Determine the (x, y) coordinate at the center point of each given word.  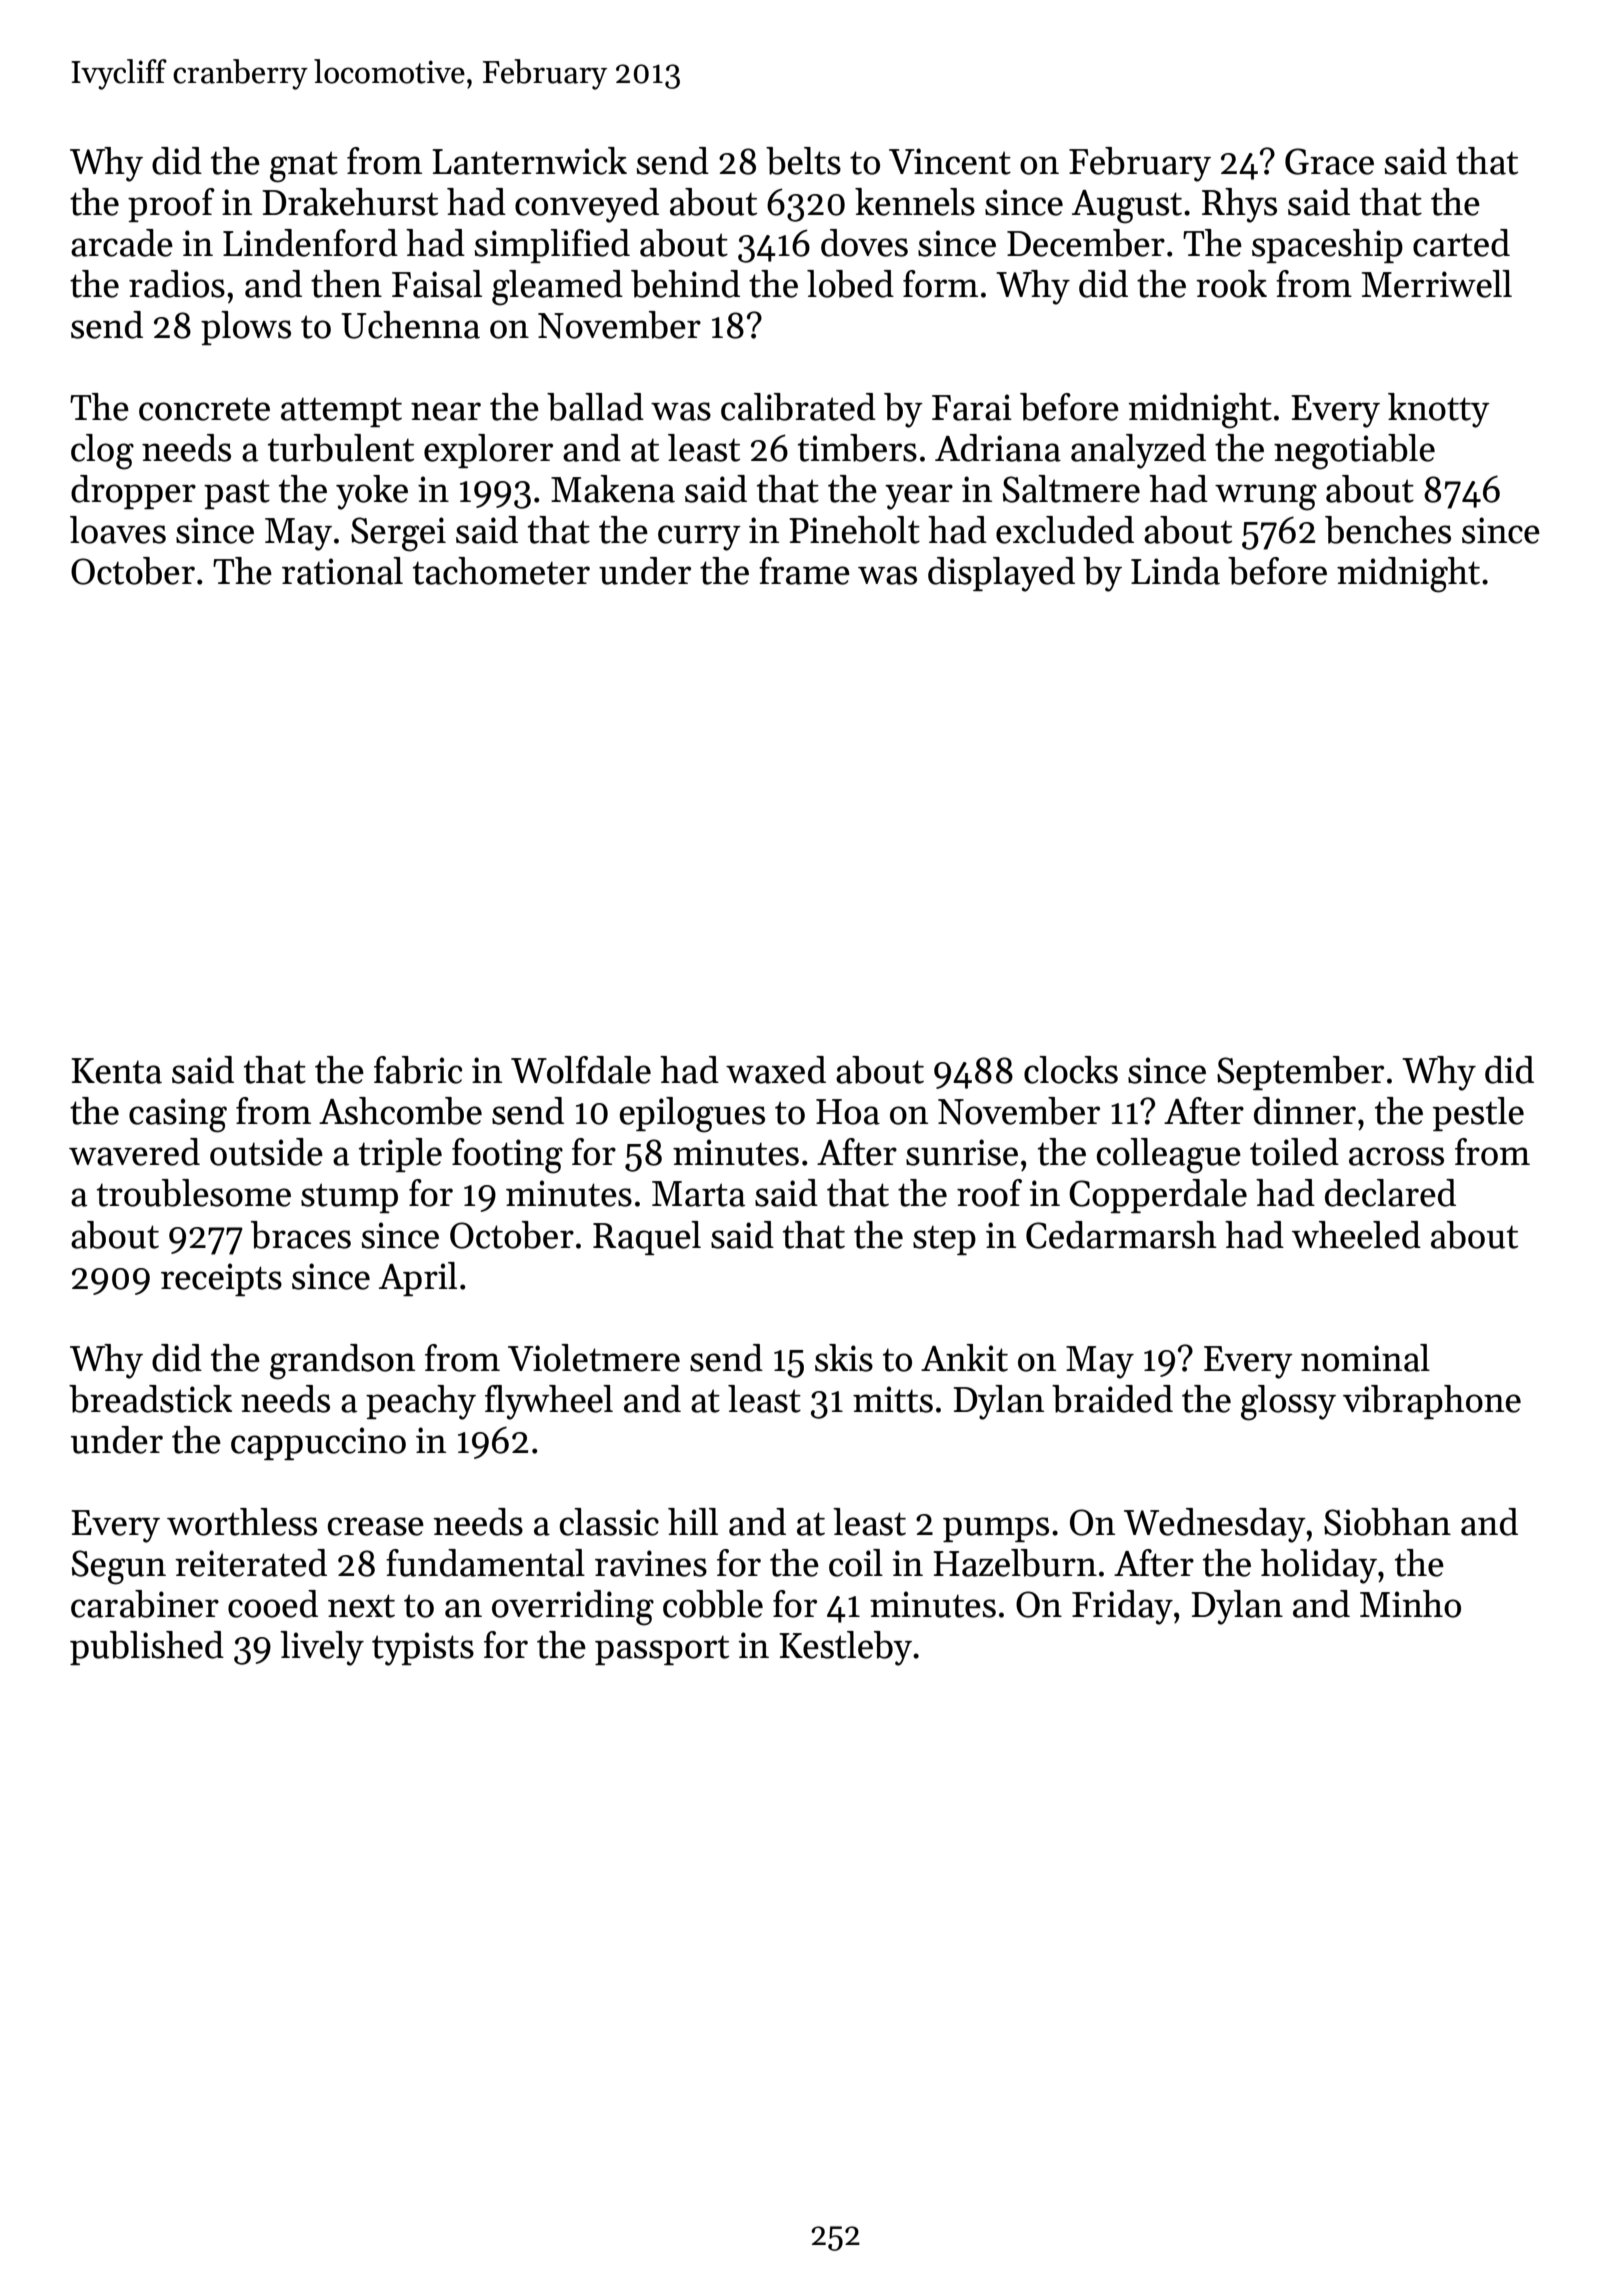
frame (804, 571)
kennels (915, 202)
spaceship (1327, 246)
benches (1388, 530)
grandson (342, 1362)
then (346, 284)
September (1300, 1073)
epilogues (692, 1115)
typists (423, 1649)
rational (342, 571)
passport (662, 1650)
